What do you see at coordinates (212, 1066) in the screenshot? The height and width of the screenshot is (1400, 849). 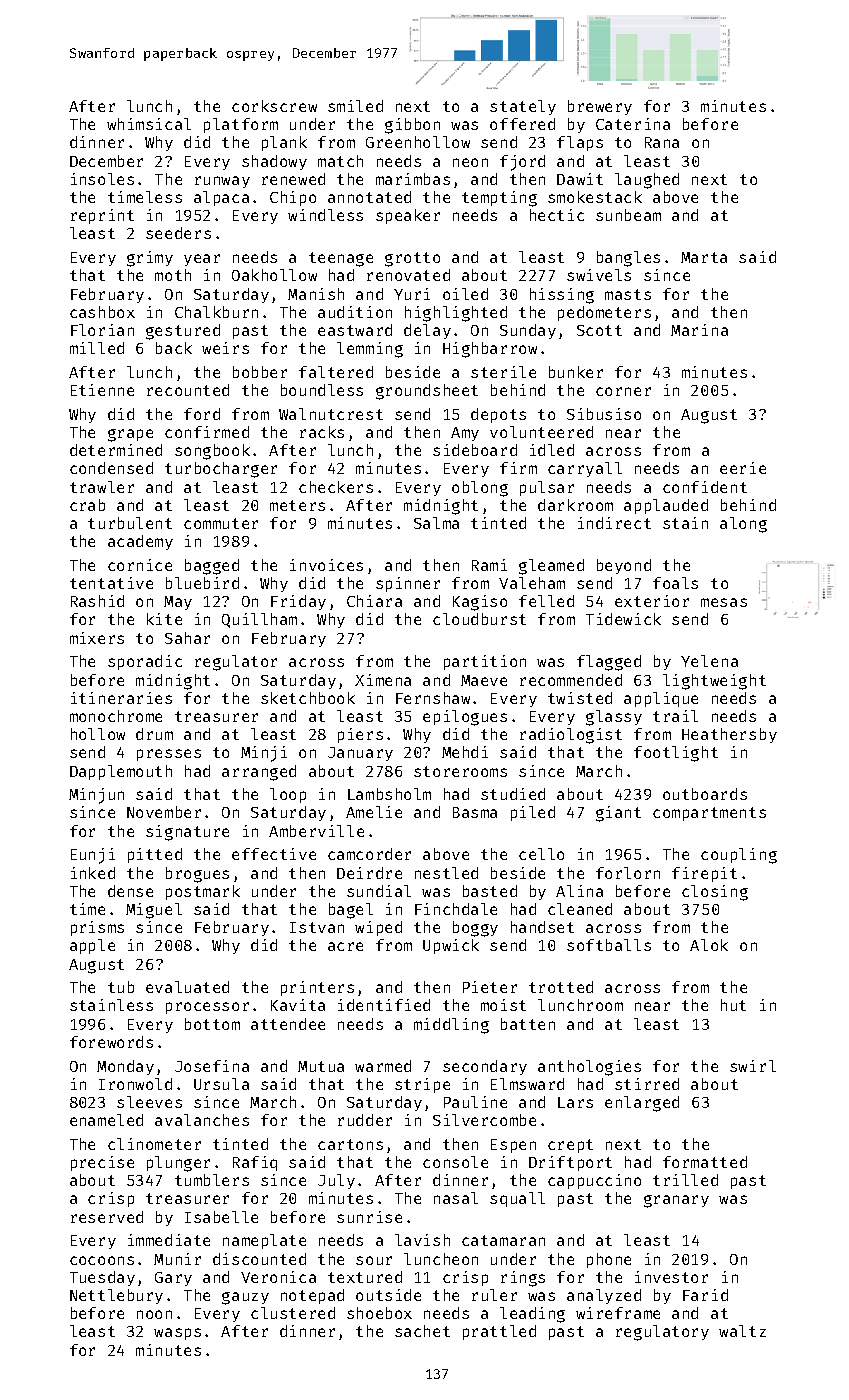 I see `Josefina` at bounding box center [212, 1066].
